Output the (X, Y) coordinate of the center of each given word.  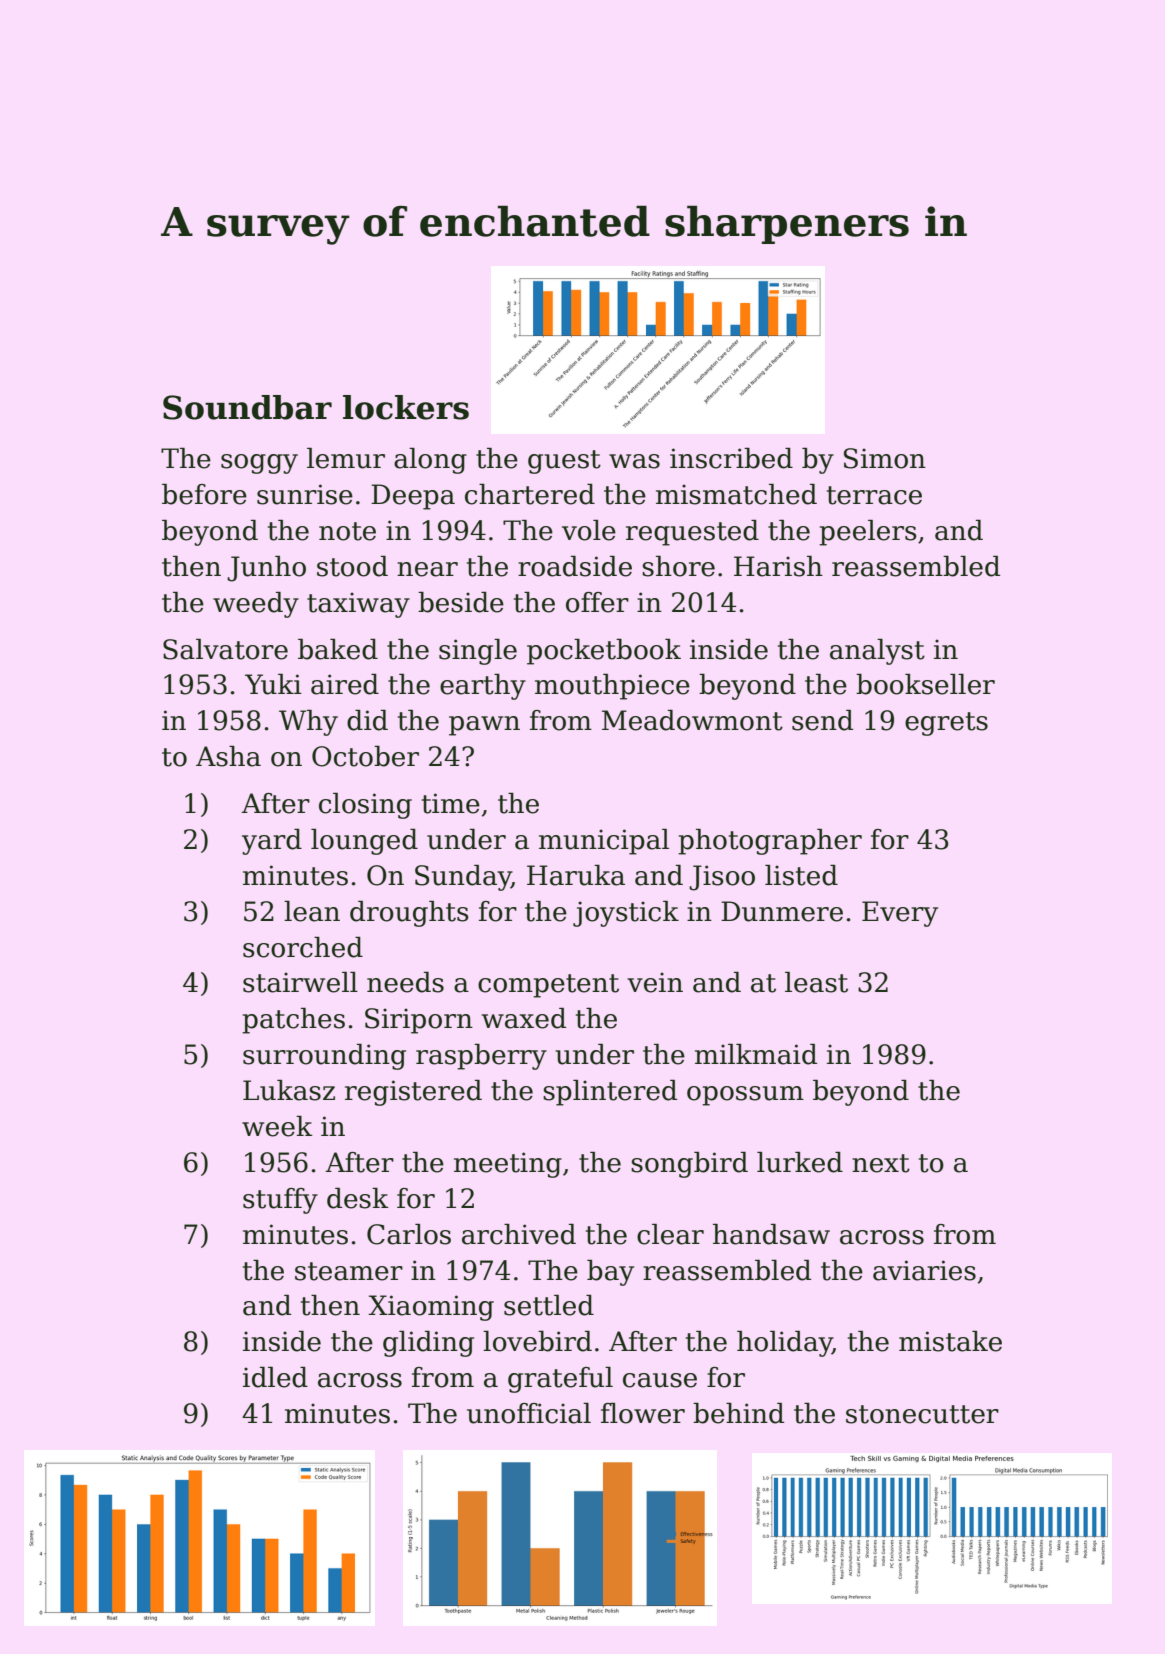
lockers (406, 407)
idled (275, 1377)
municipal (604, 842)
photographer (770, 842)
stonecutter (922, 1414)
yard (272, 842)
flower (643, 1413)
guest (564, 462)
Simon (885, 458)
